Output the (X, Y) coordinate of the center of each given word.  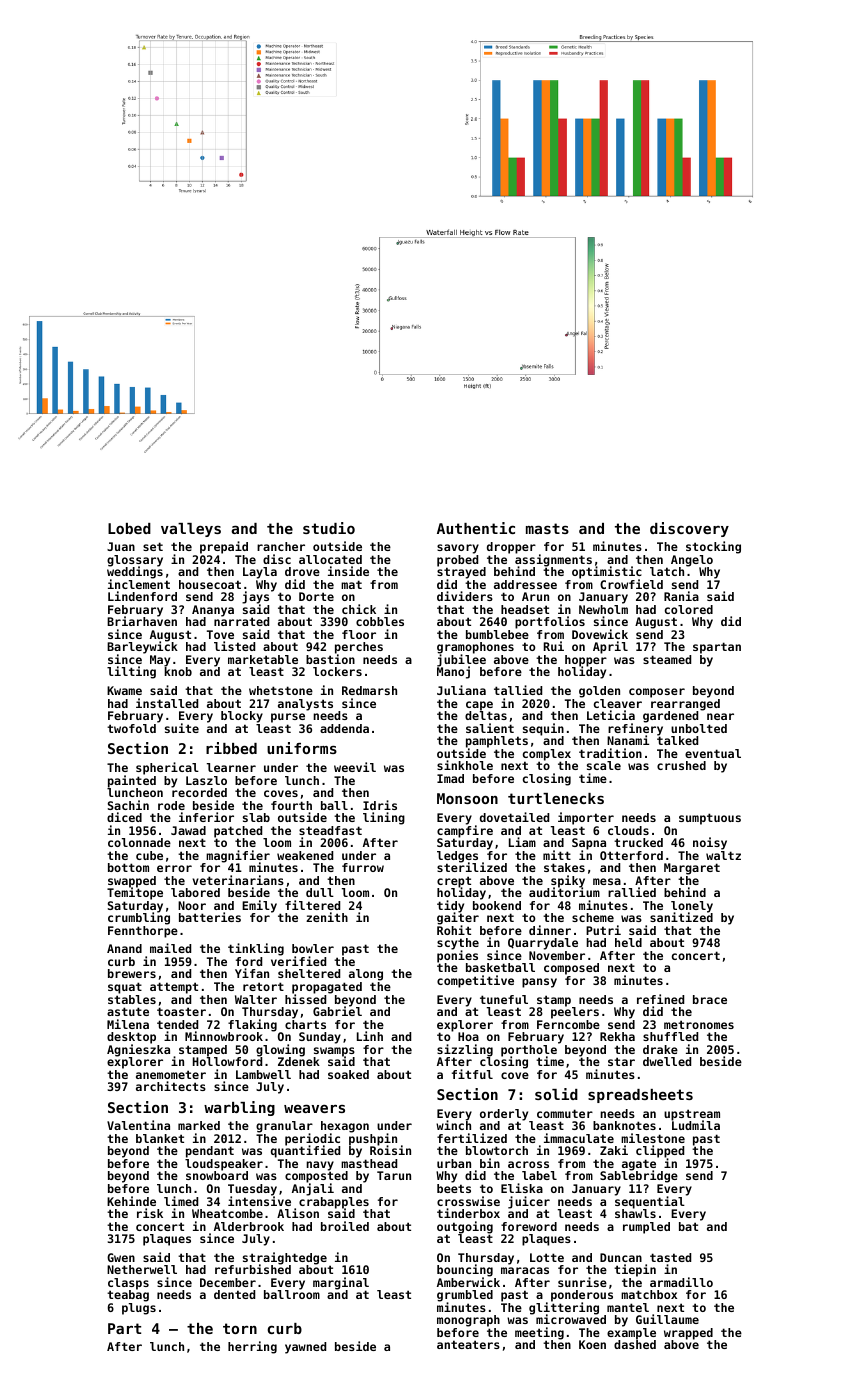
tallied (518, 690)
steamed (667, 659)
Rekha (617, 1036)
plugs (139, 1309)
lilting (131, 672)
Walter (256, 999)
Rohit (454, 930)
